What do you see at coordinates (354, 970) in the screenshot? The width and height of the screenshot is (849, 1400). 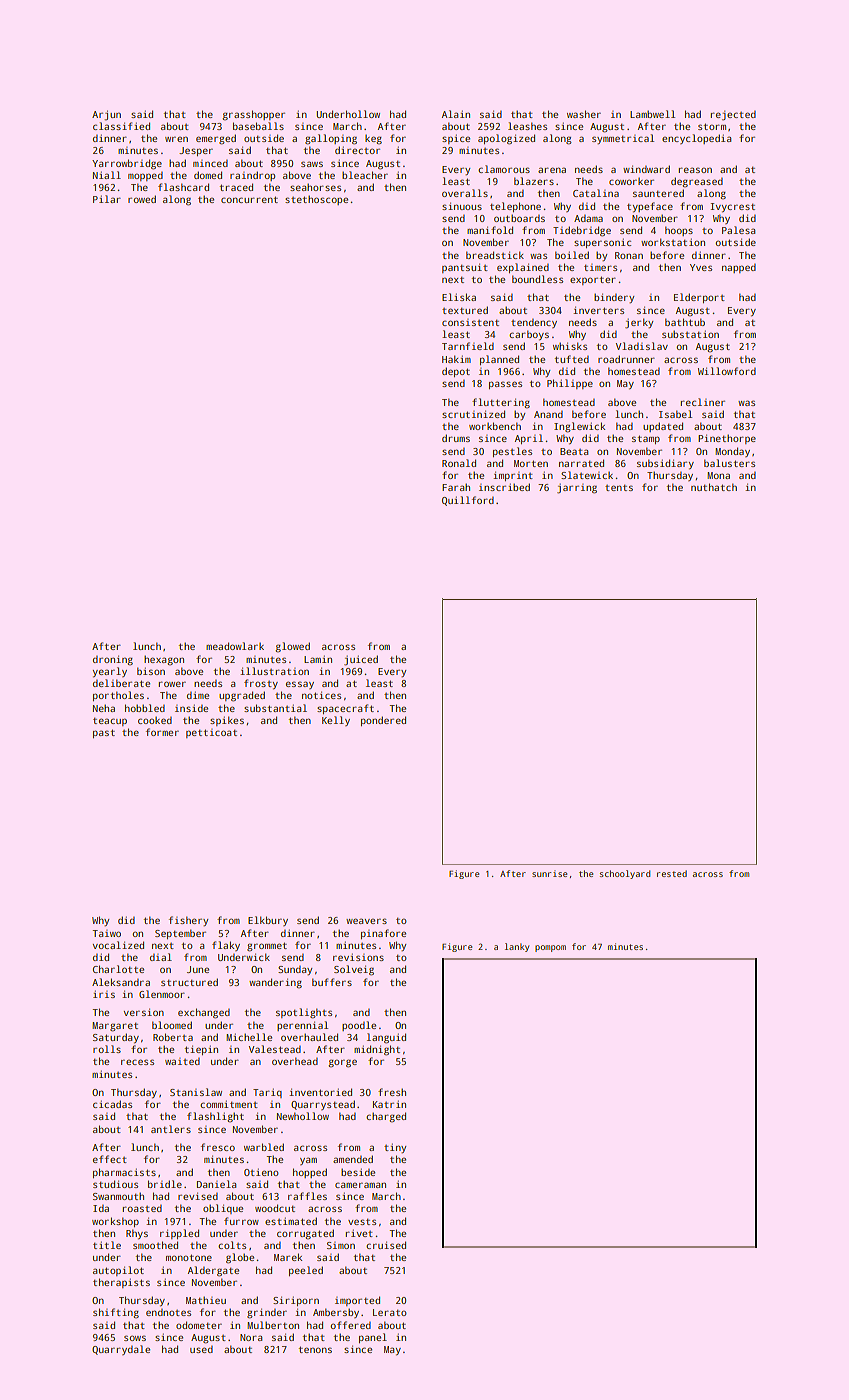 I see `Solveig` at bounding box center [354, 970].
